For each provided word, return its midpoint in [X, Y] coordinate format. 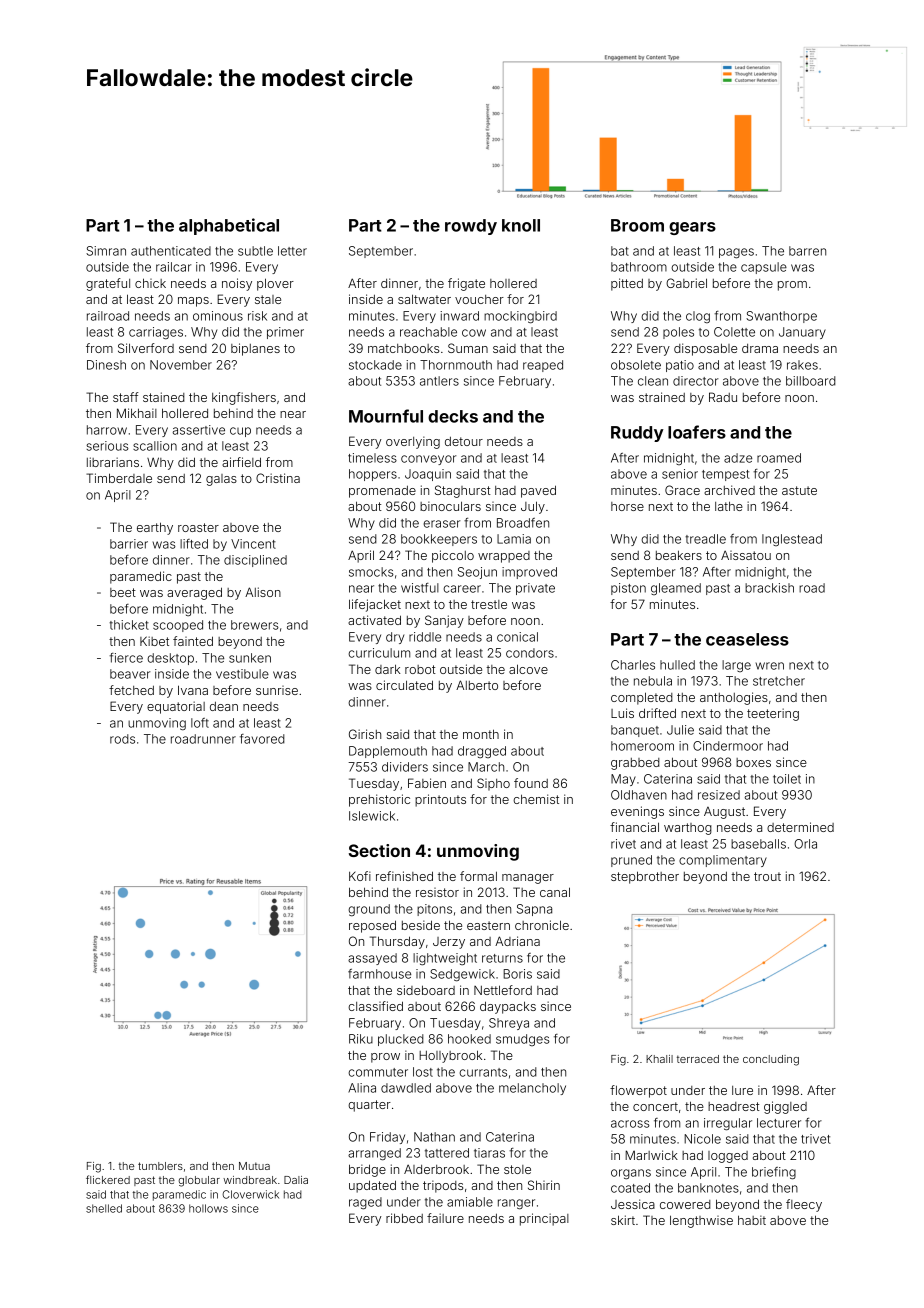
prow [385, 1058]
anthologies [734, 698]
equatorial [176, 707]
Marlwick [651, 1155]
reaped [543, 366]
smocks [371, 572]
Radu [723, 397]
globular [199, 1181]
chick [150, 283]
